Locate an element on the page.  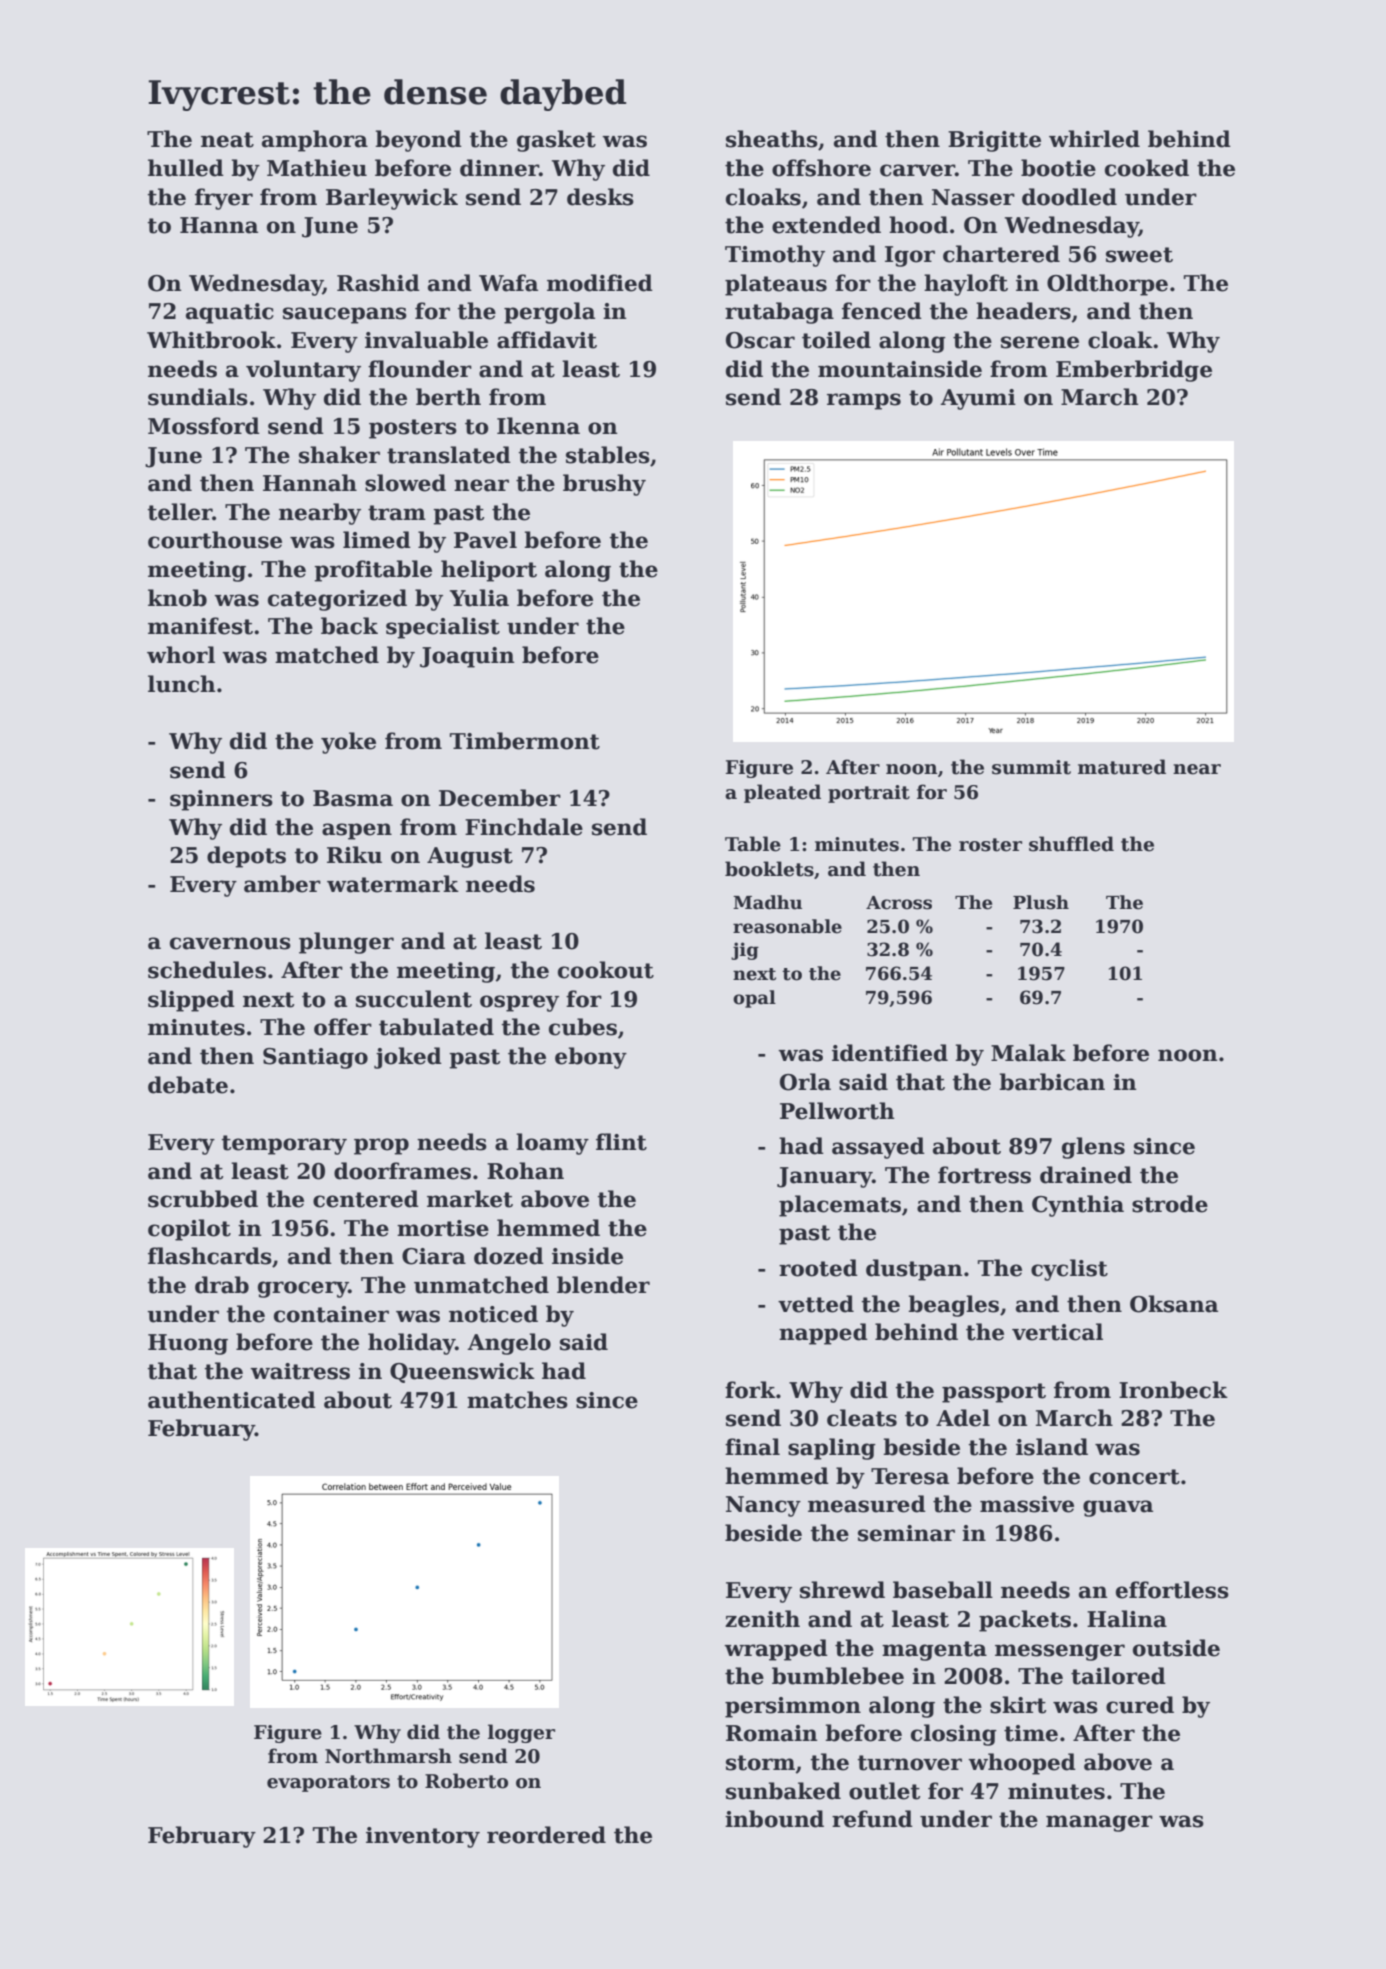
lunch is located at coordinates (182, 684).
